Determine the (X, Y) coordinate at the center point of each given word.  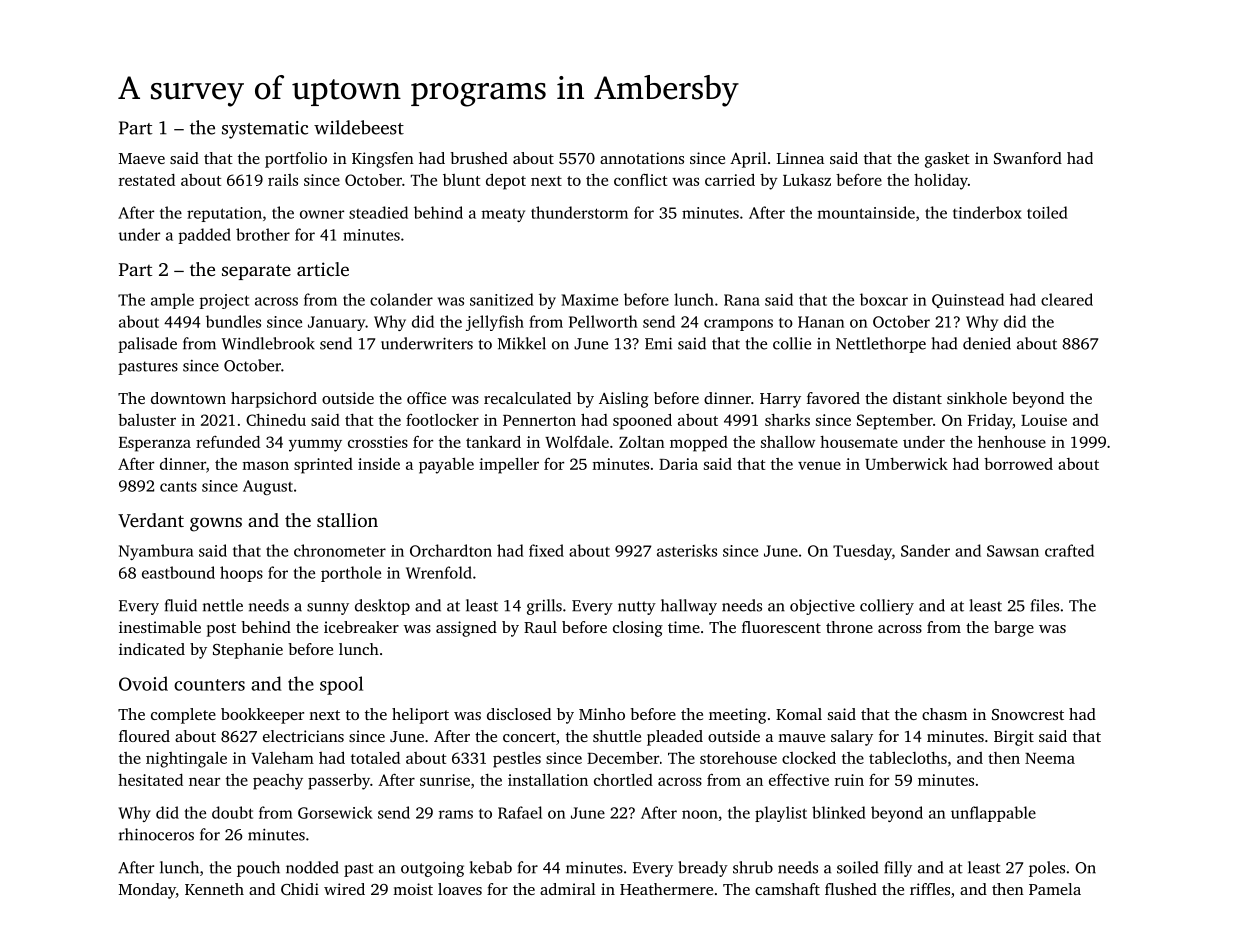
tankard (493, 441)
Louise (1044, 420)
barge (1014, 629)
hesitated (150, 780)
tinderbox (987, 212)
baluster (147, 420)
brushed (479, 158)
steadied (378, 212)
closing (638, 629)
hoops (241, 574)
